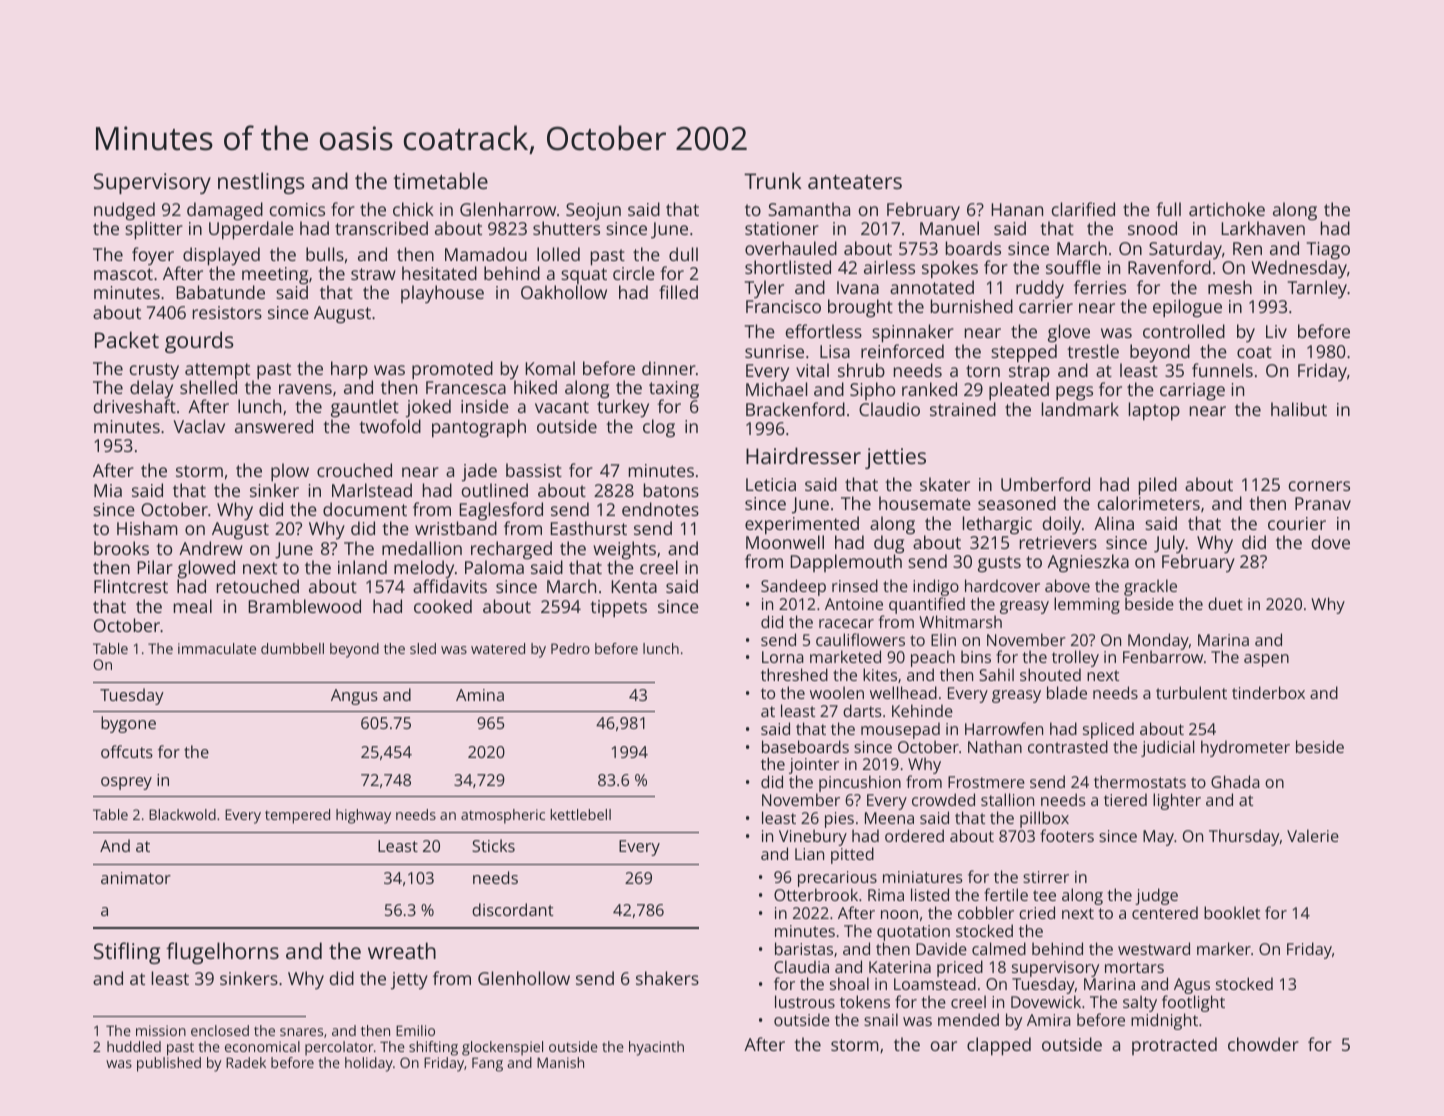  Describe the element at coordinates (1225, 603) in the screenshot. I see `duet` at that location.
